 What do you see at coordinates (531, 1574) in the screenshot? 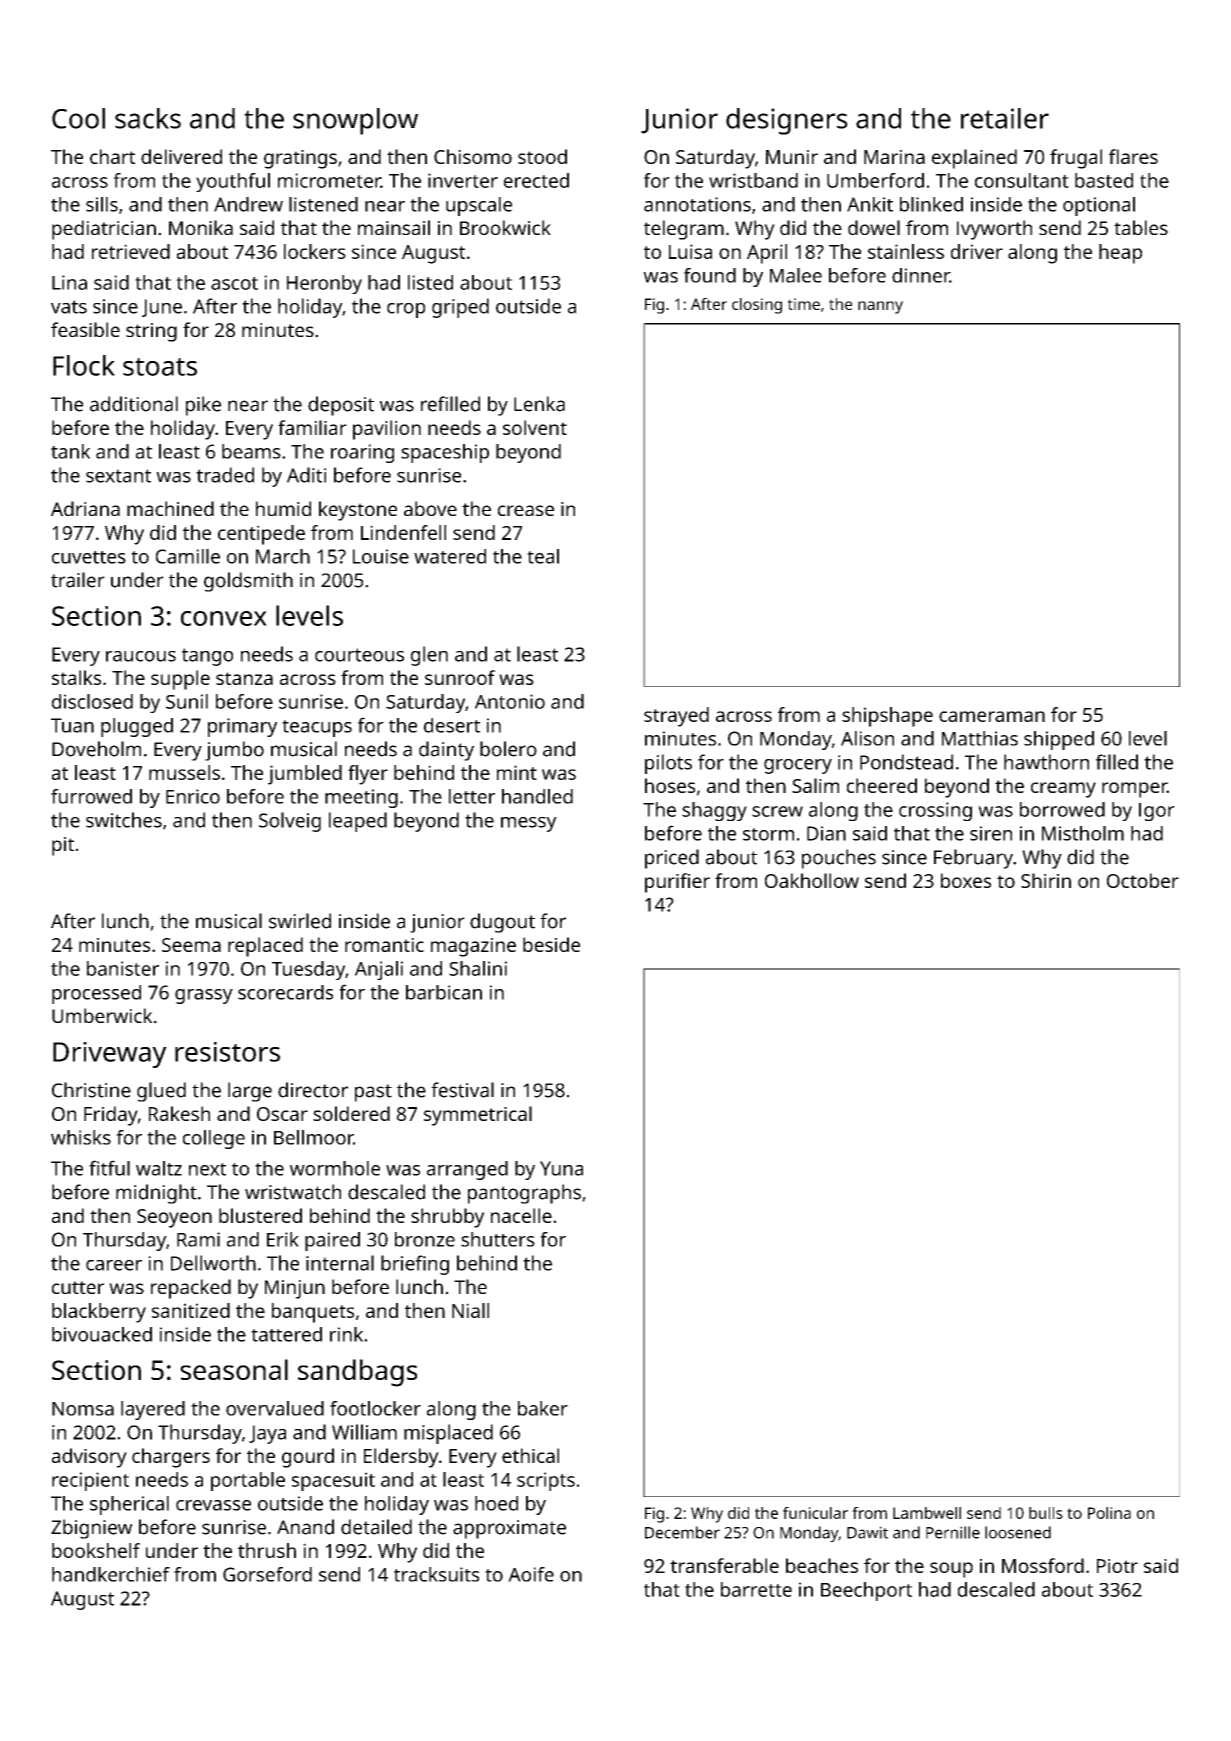
I see `Aoife` at bounding box center [531, 1574].
